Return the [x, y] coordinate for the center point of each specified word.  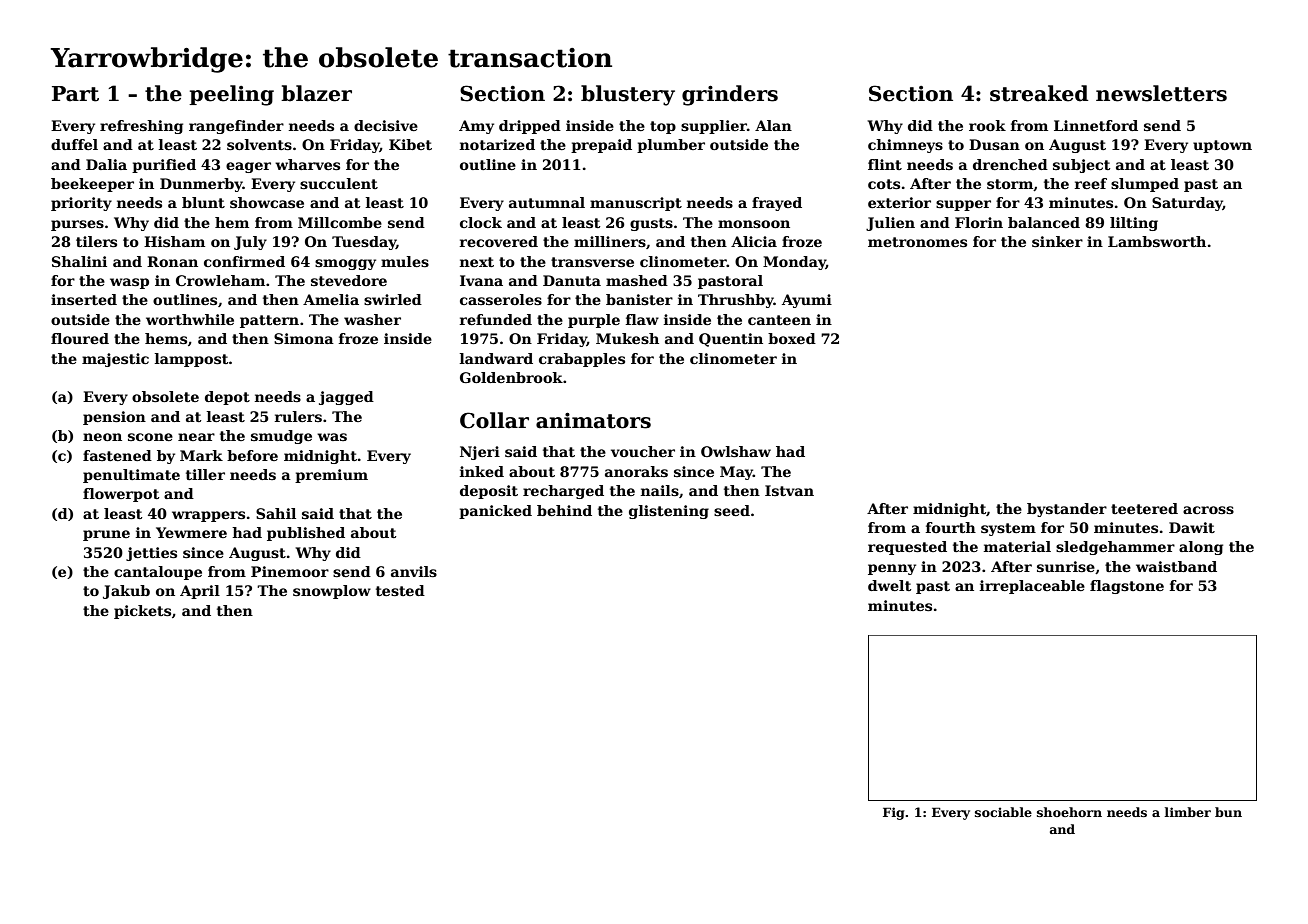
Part [75, 94]
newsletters [1161, 93]
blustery [628, 95]
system [1008, 529]
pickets [142, 612]
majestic [115, 360]
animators [593, 420]
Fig [894, 813]
